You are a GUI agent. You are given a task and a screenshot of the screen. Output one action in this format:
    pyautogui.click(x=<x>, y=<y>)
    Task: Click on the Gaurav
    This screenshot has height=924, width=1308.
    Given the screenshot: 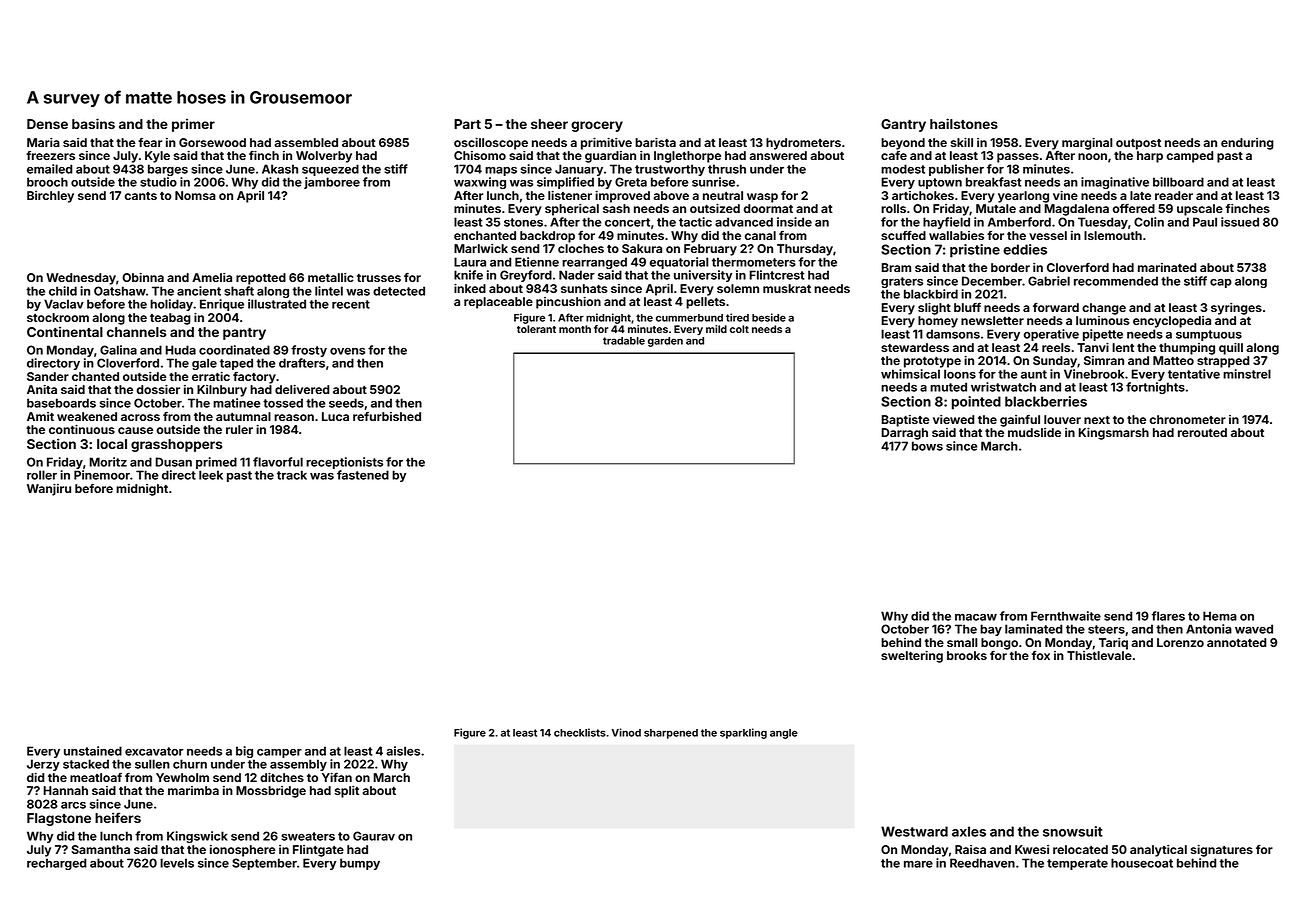 What is the action you would take?
    pyautogui.click(x=374, y=836)
